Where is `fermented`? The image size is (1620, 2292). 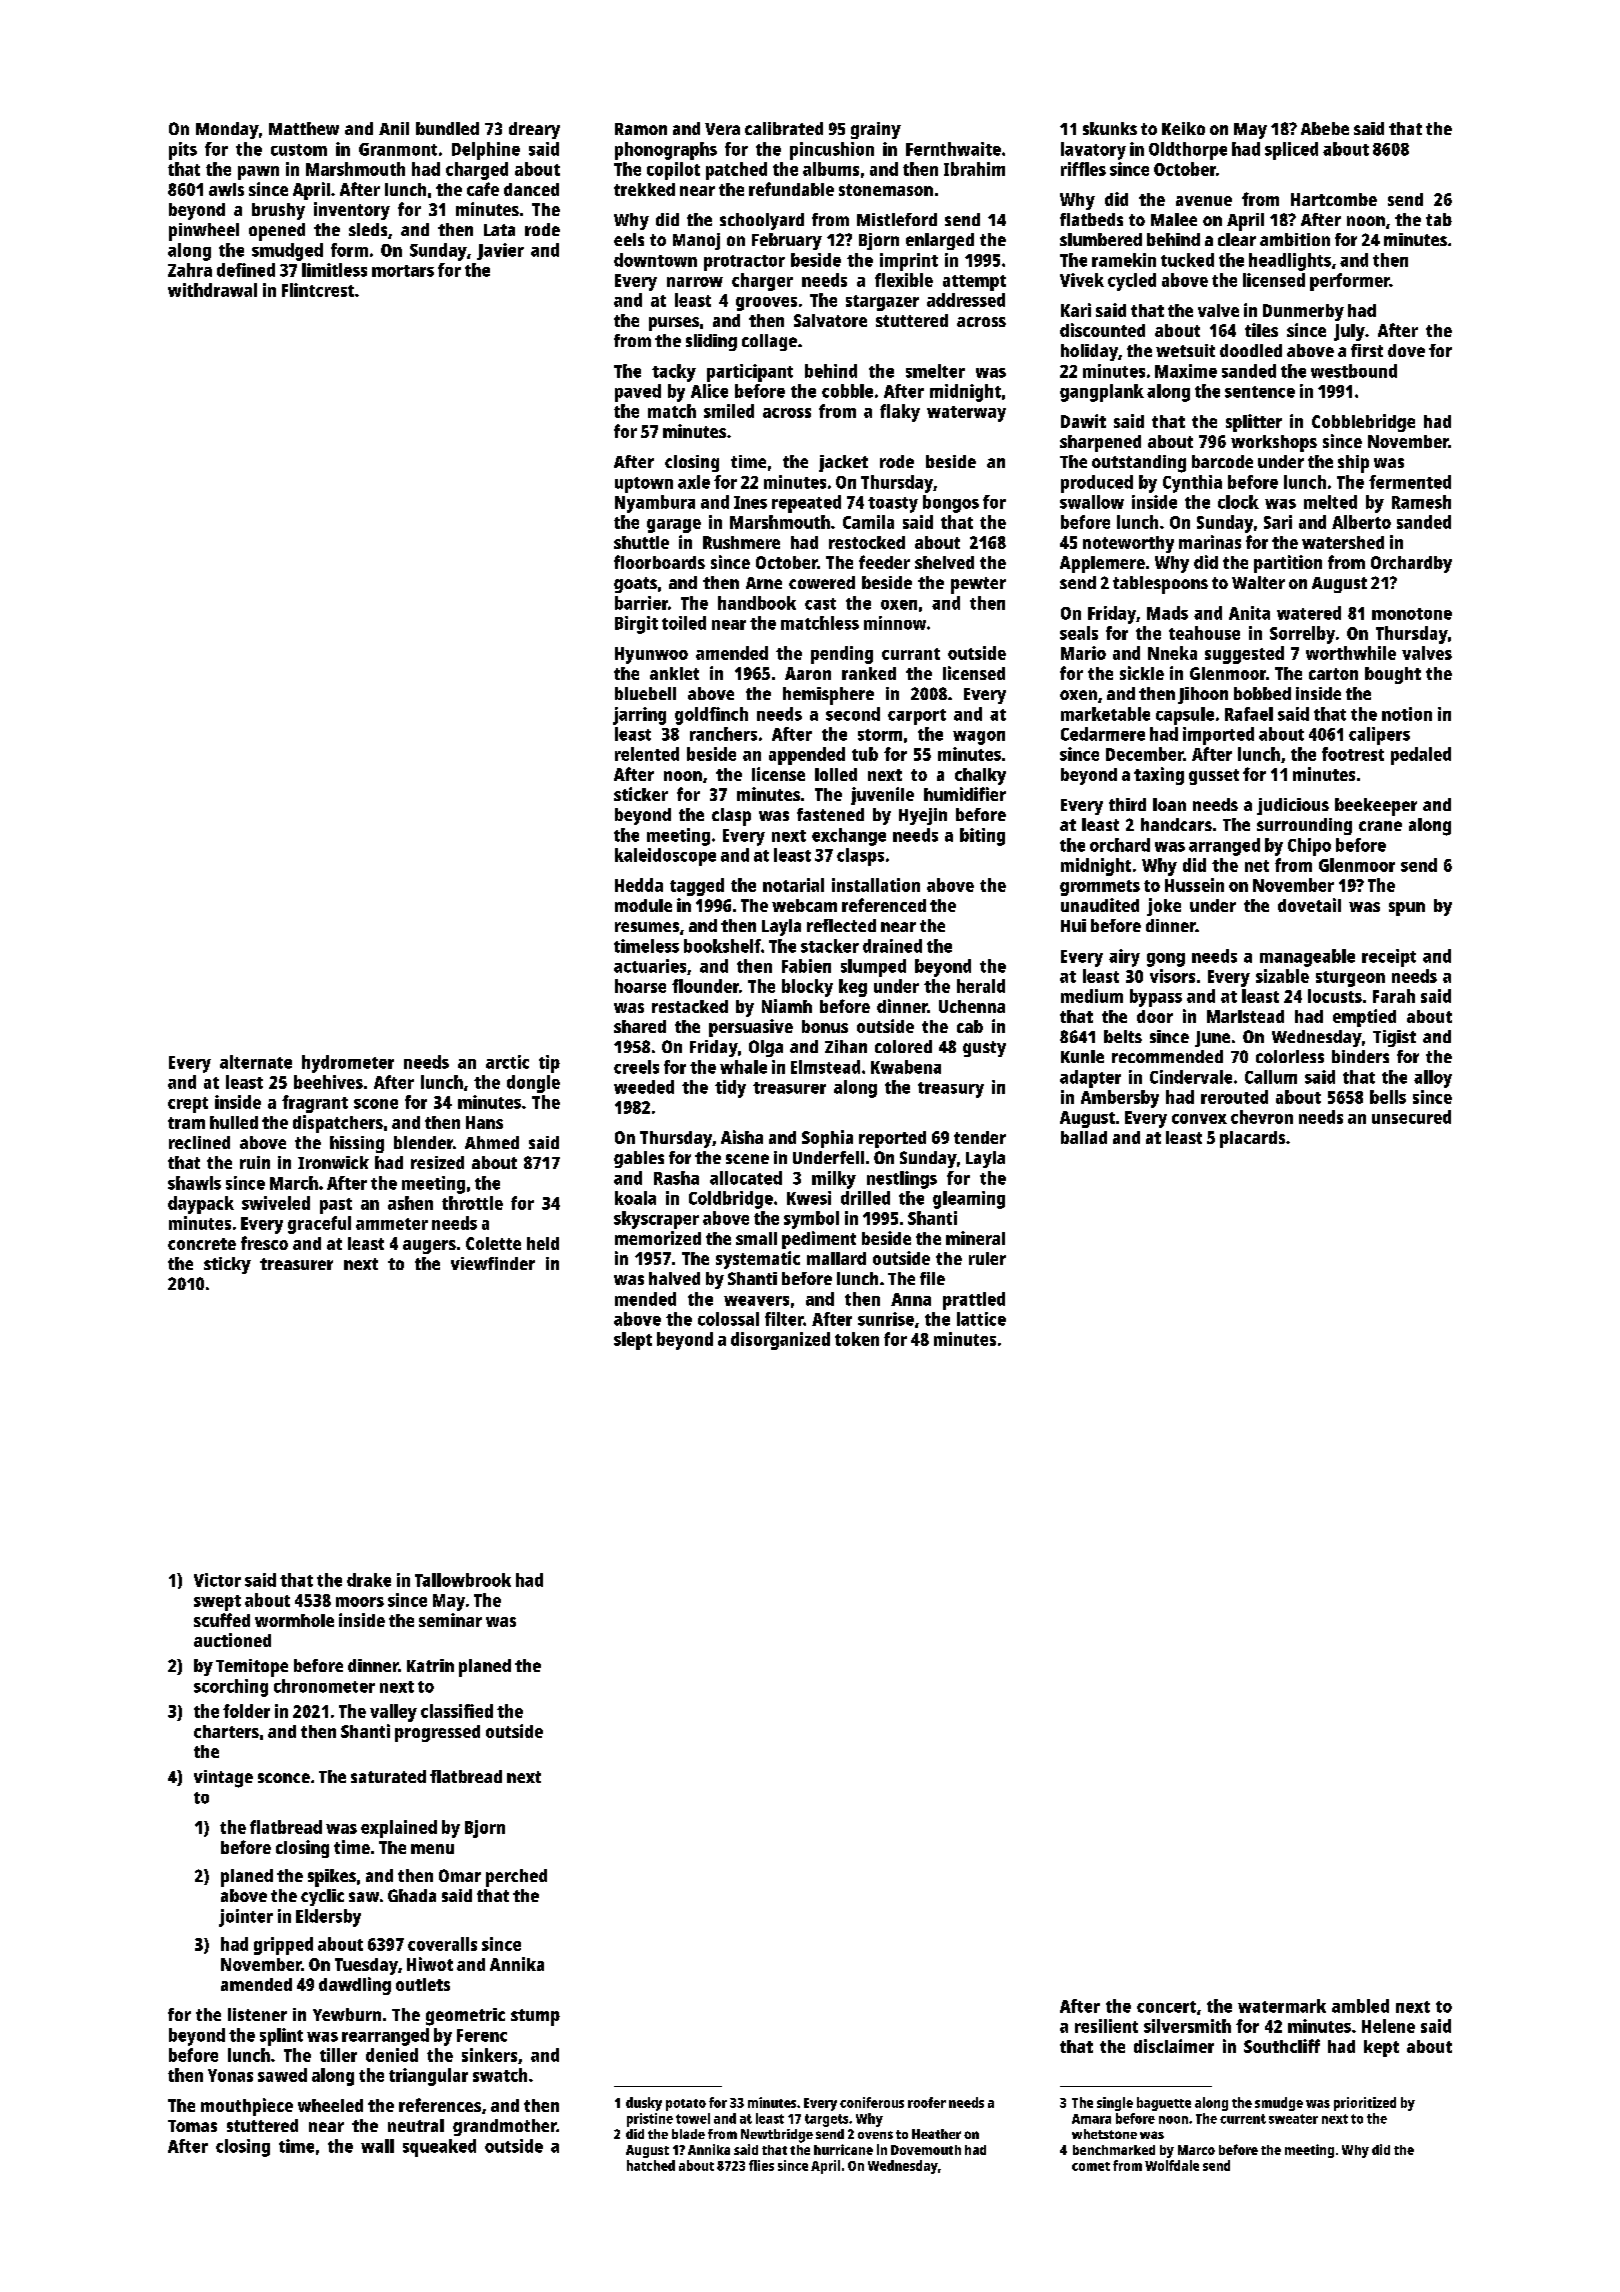
fermented is located at coordinates (1410, 482).
